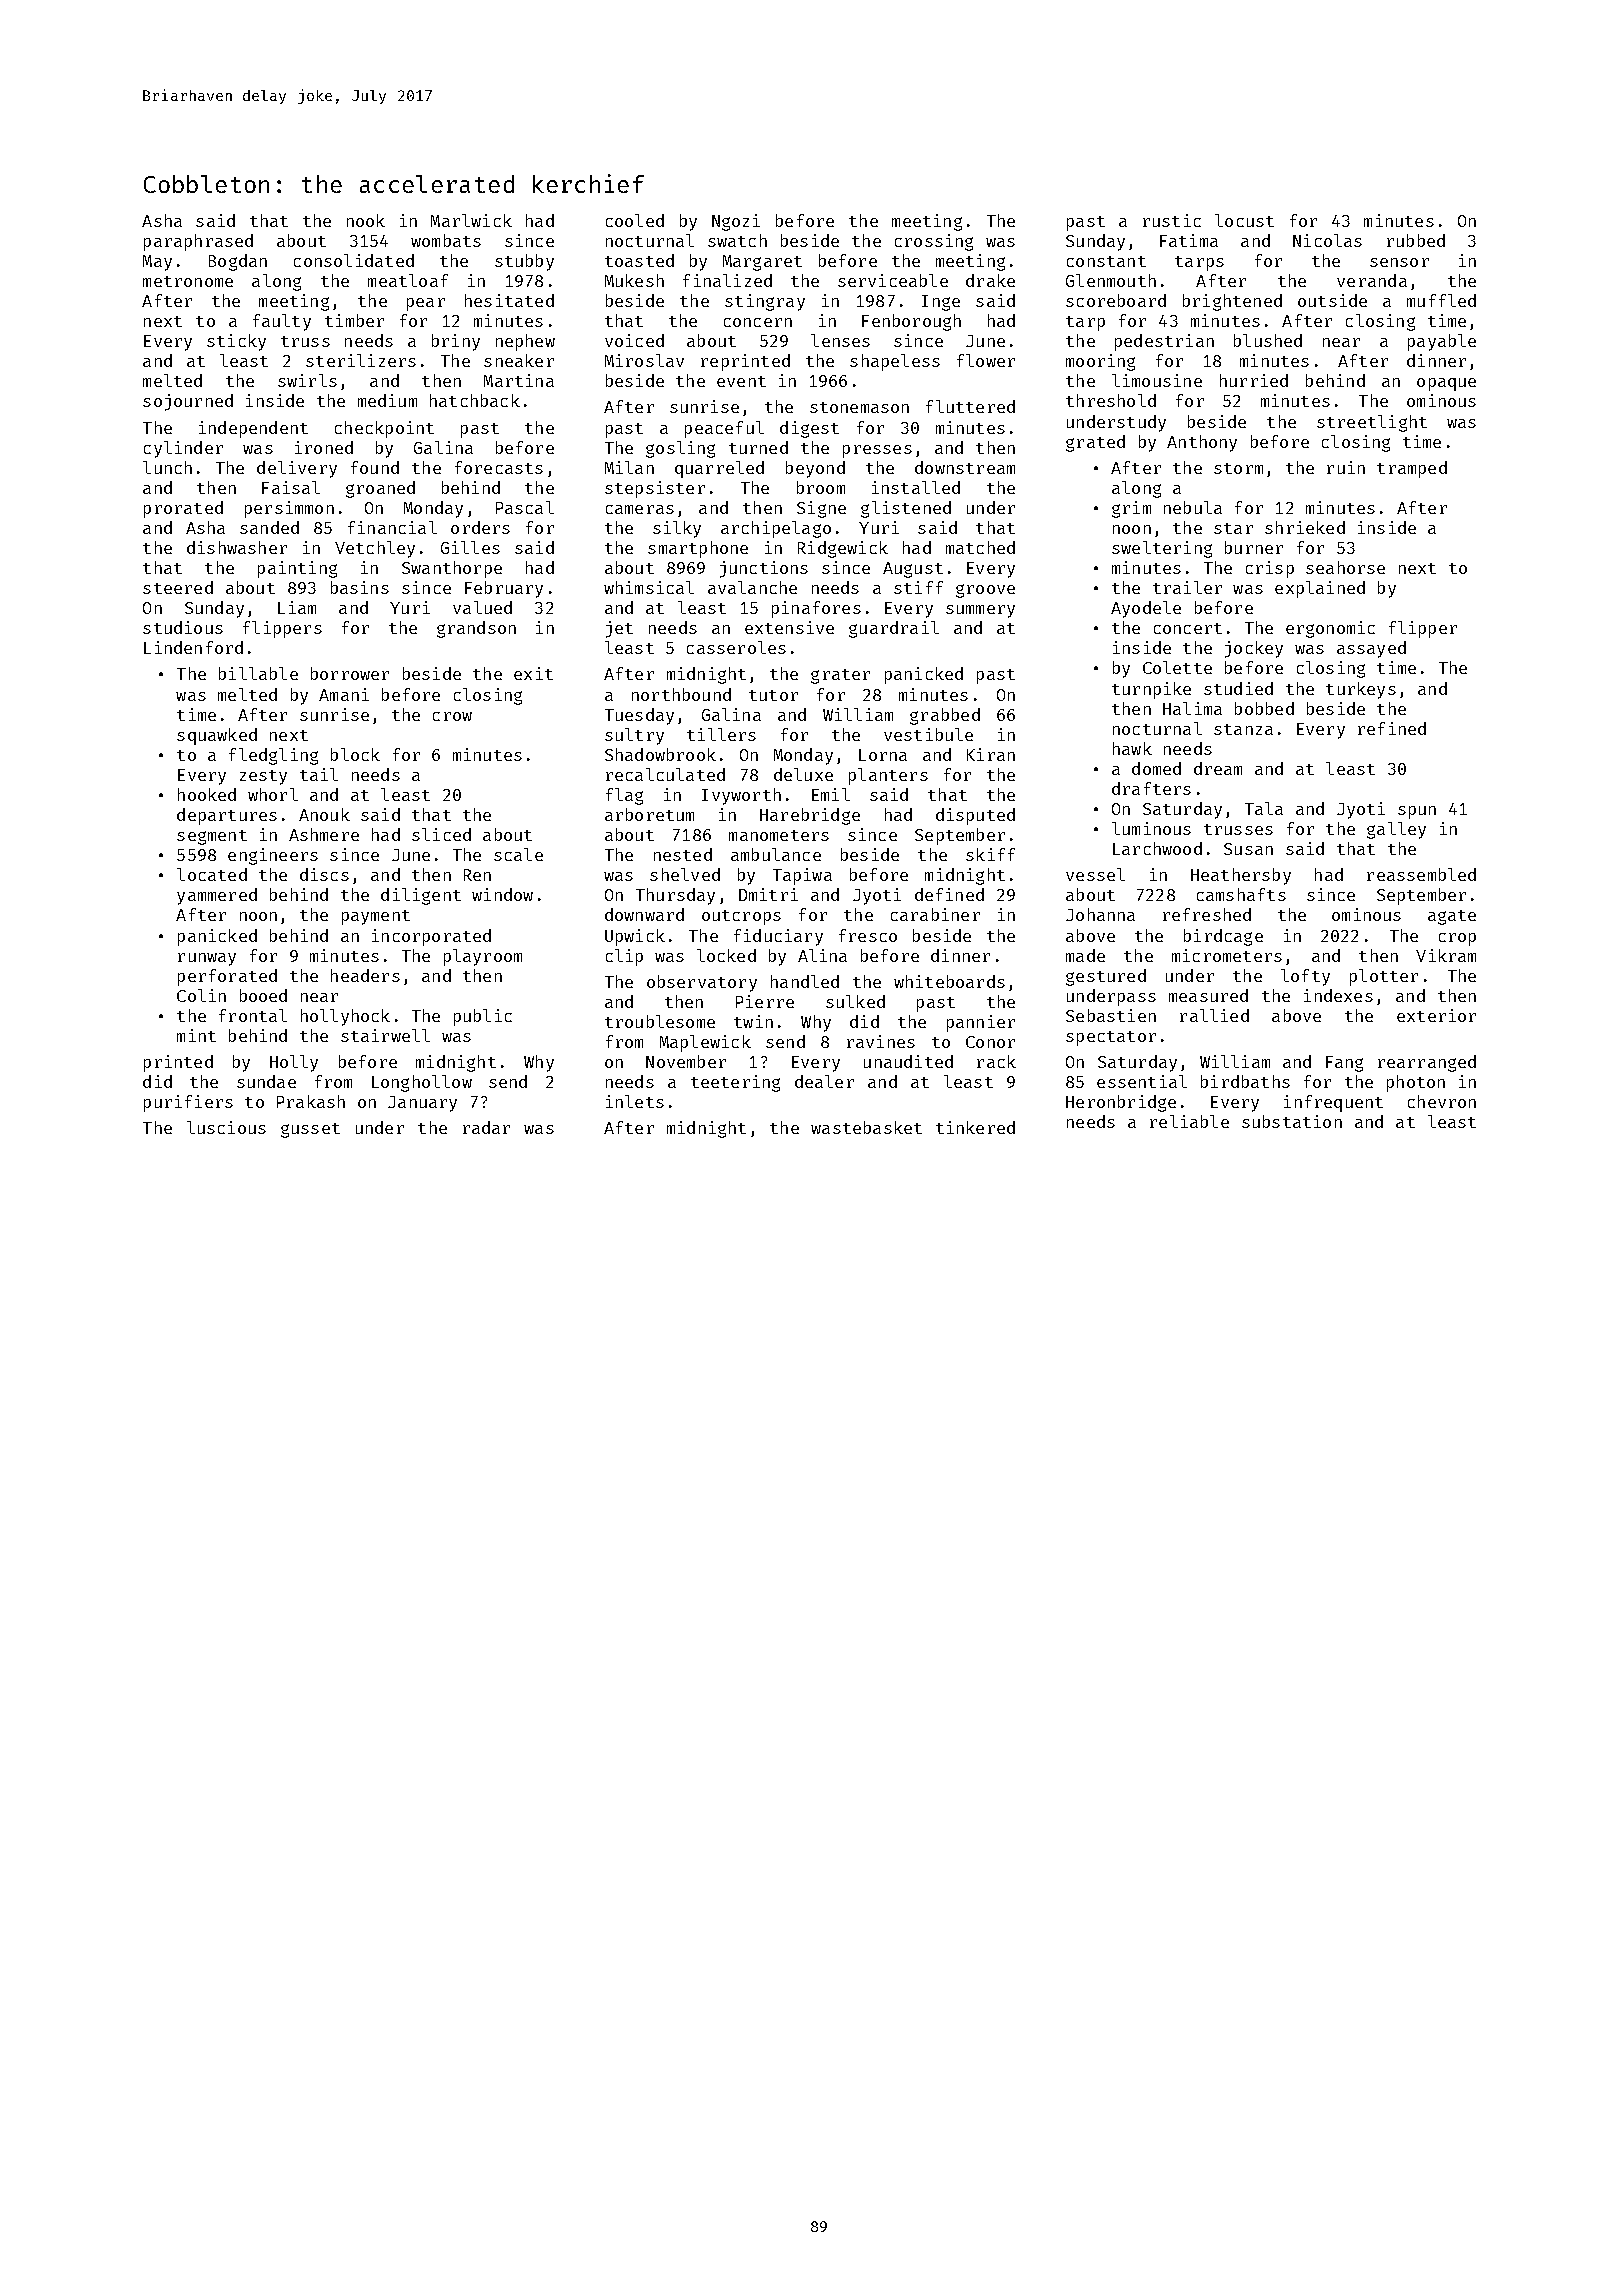 The height and width of the page is (2292, 1620). Describe the element at coordinates (980, 611) in the page. I see `summery` at that location.
